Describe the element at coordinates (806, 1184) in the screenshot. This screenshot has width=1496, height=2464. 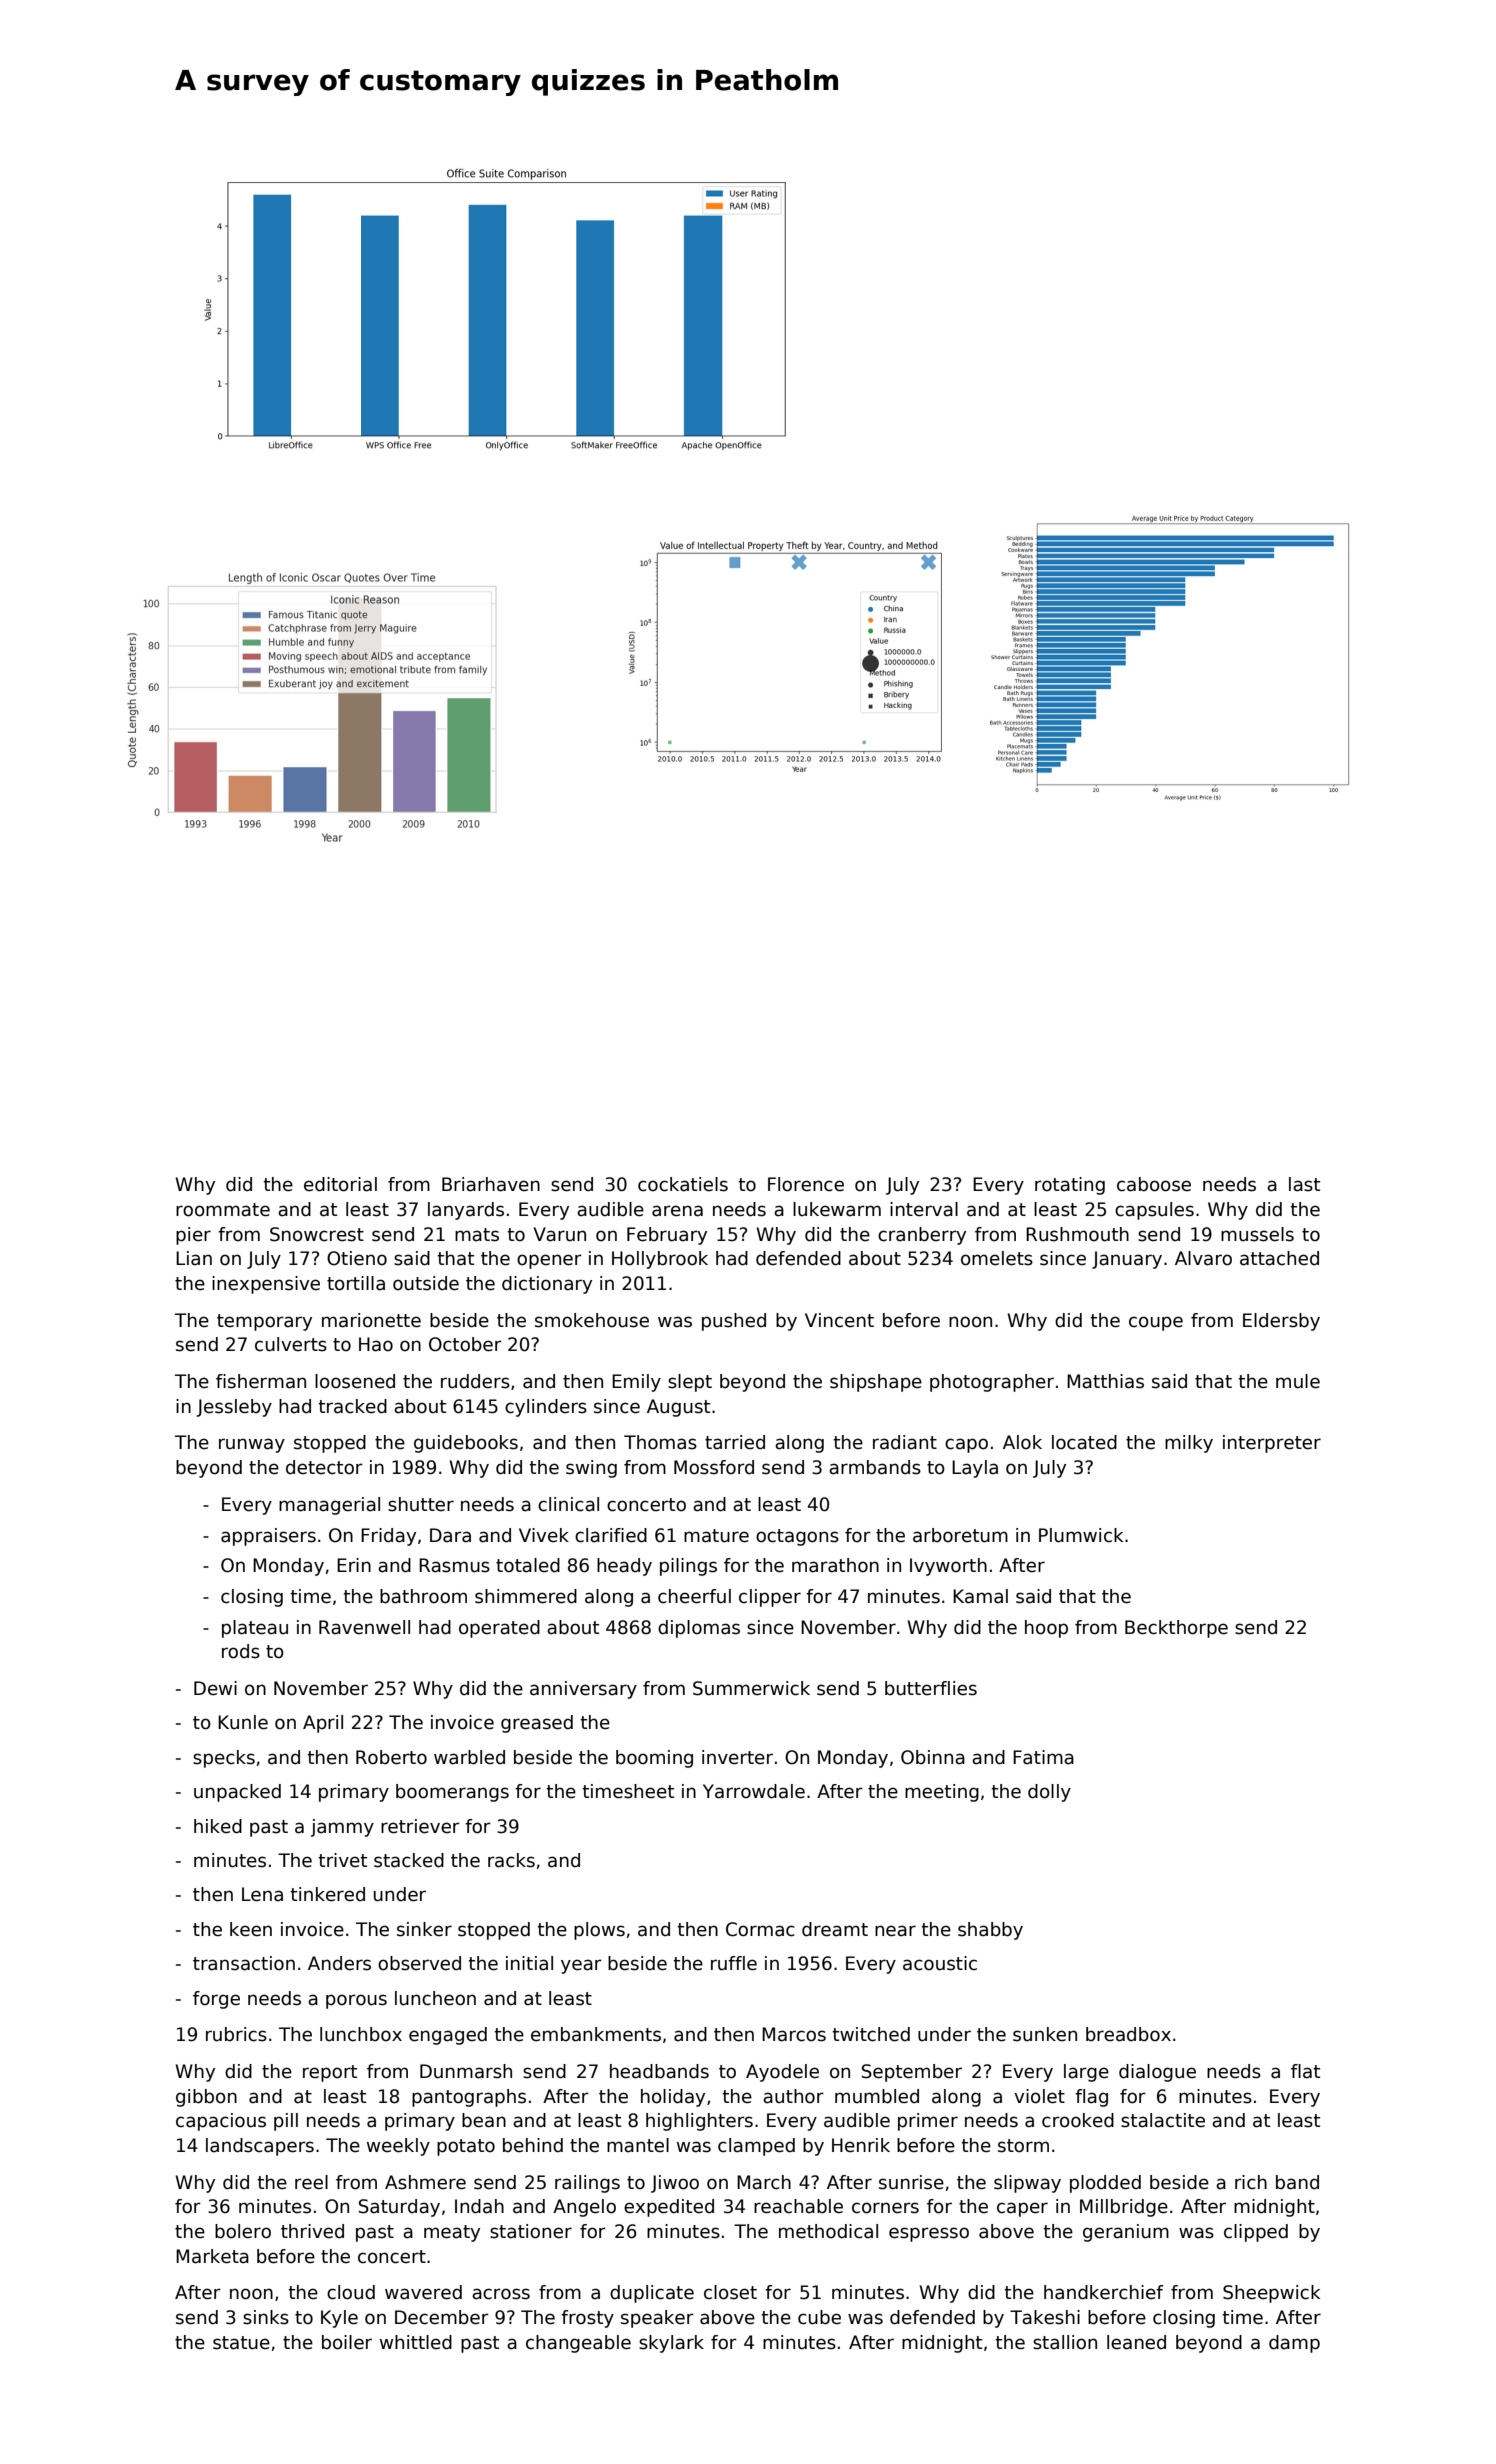
I see `Florence` at that location.
